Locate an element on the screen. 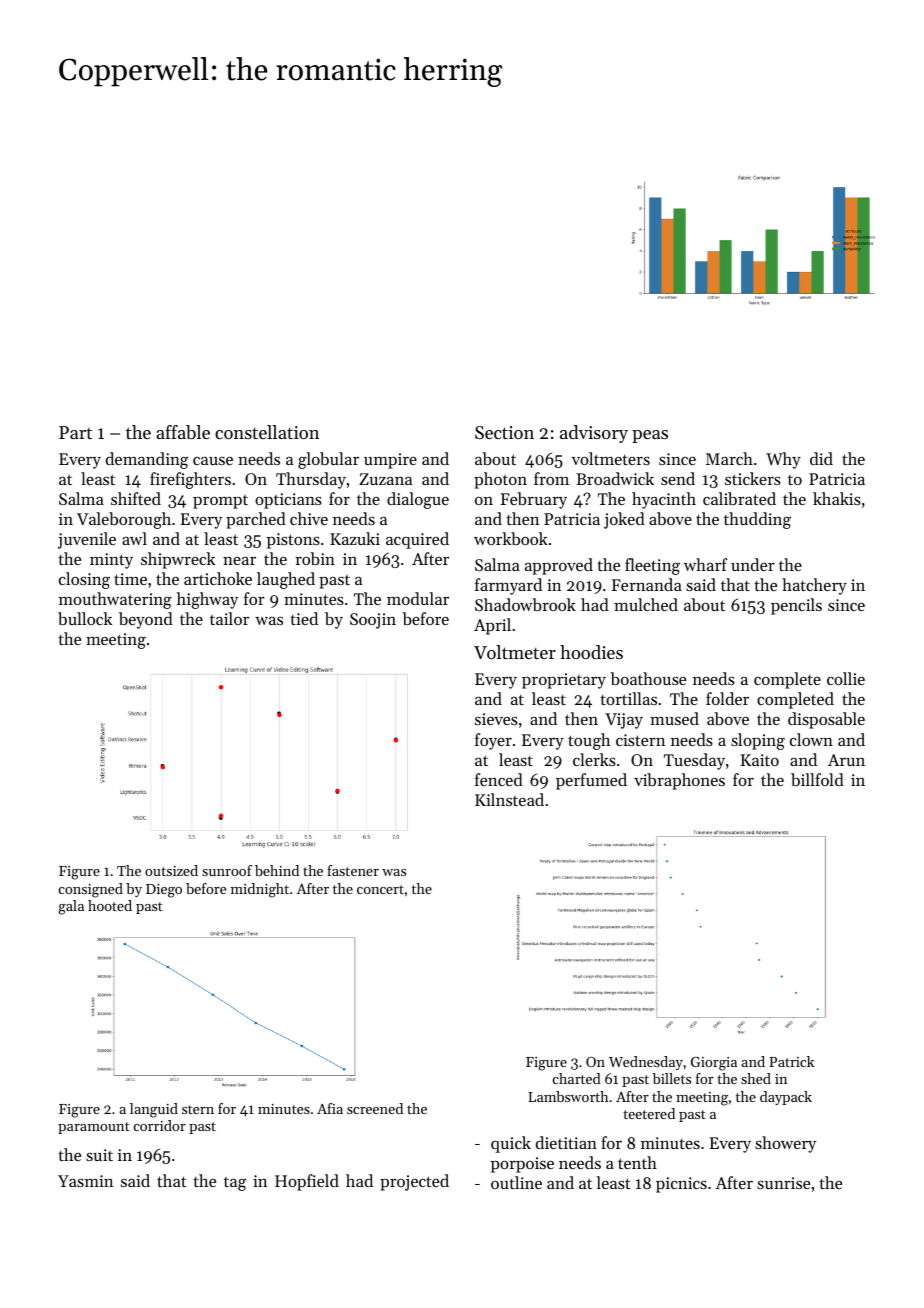  affable is located at coordinates (183, 432).
